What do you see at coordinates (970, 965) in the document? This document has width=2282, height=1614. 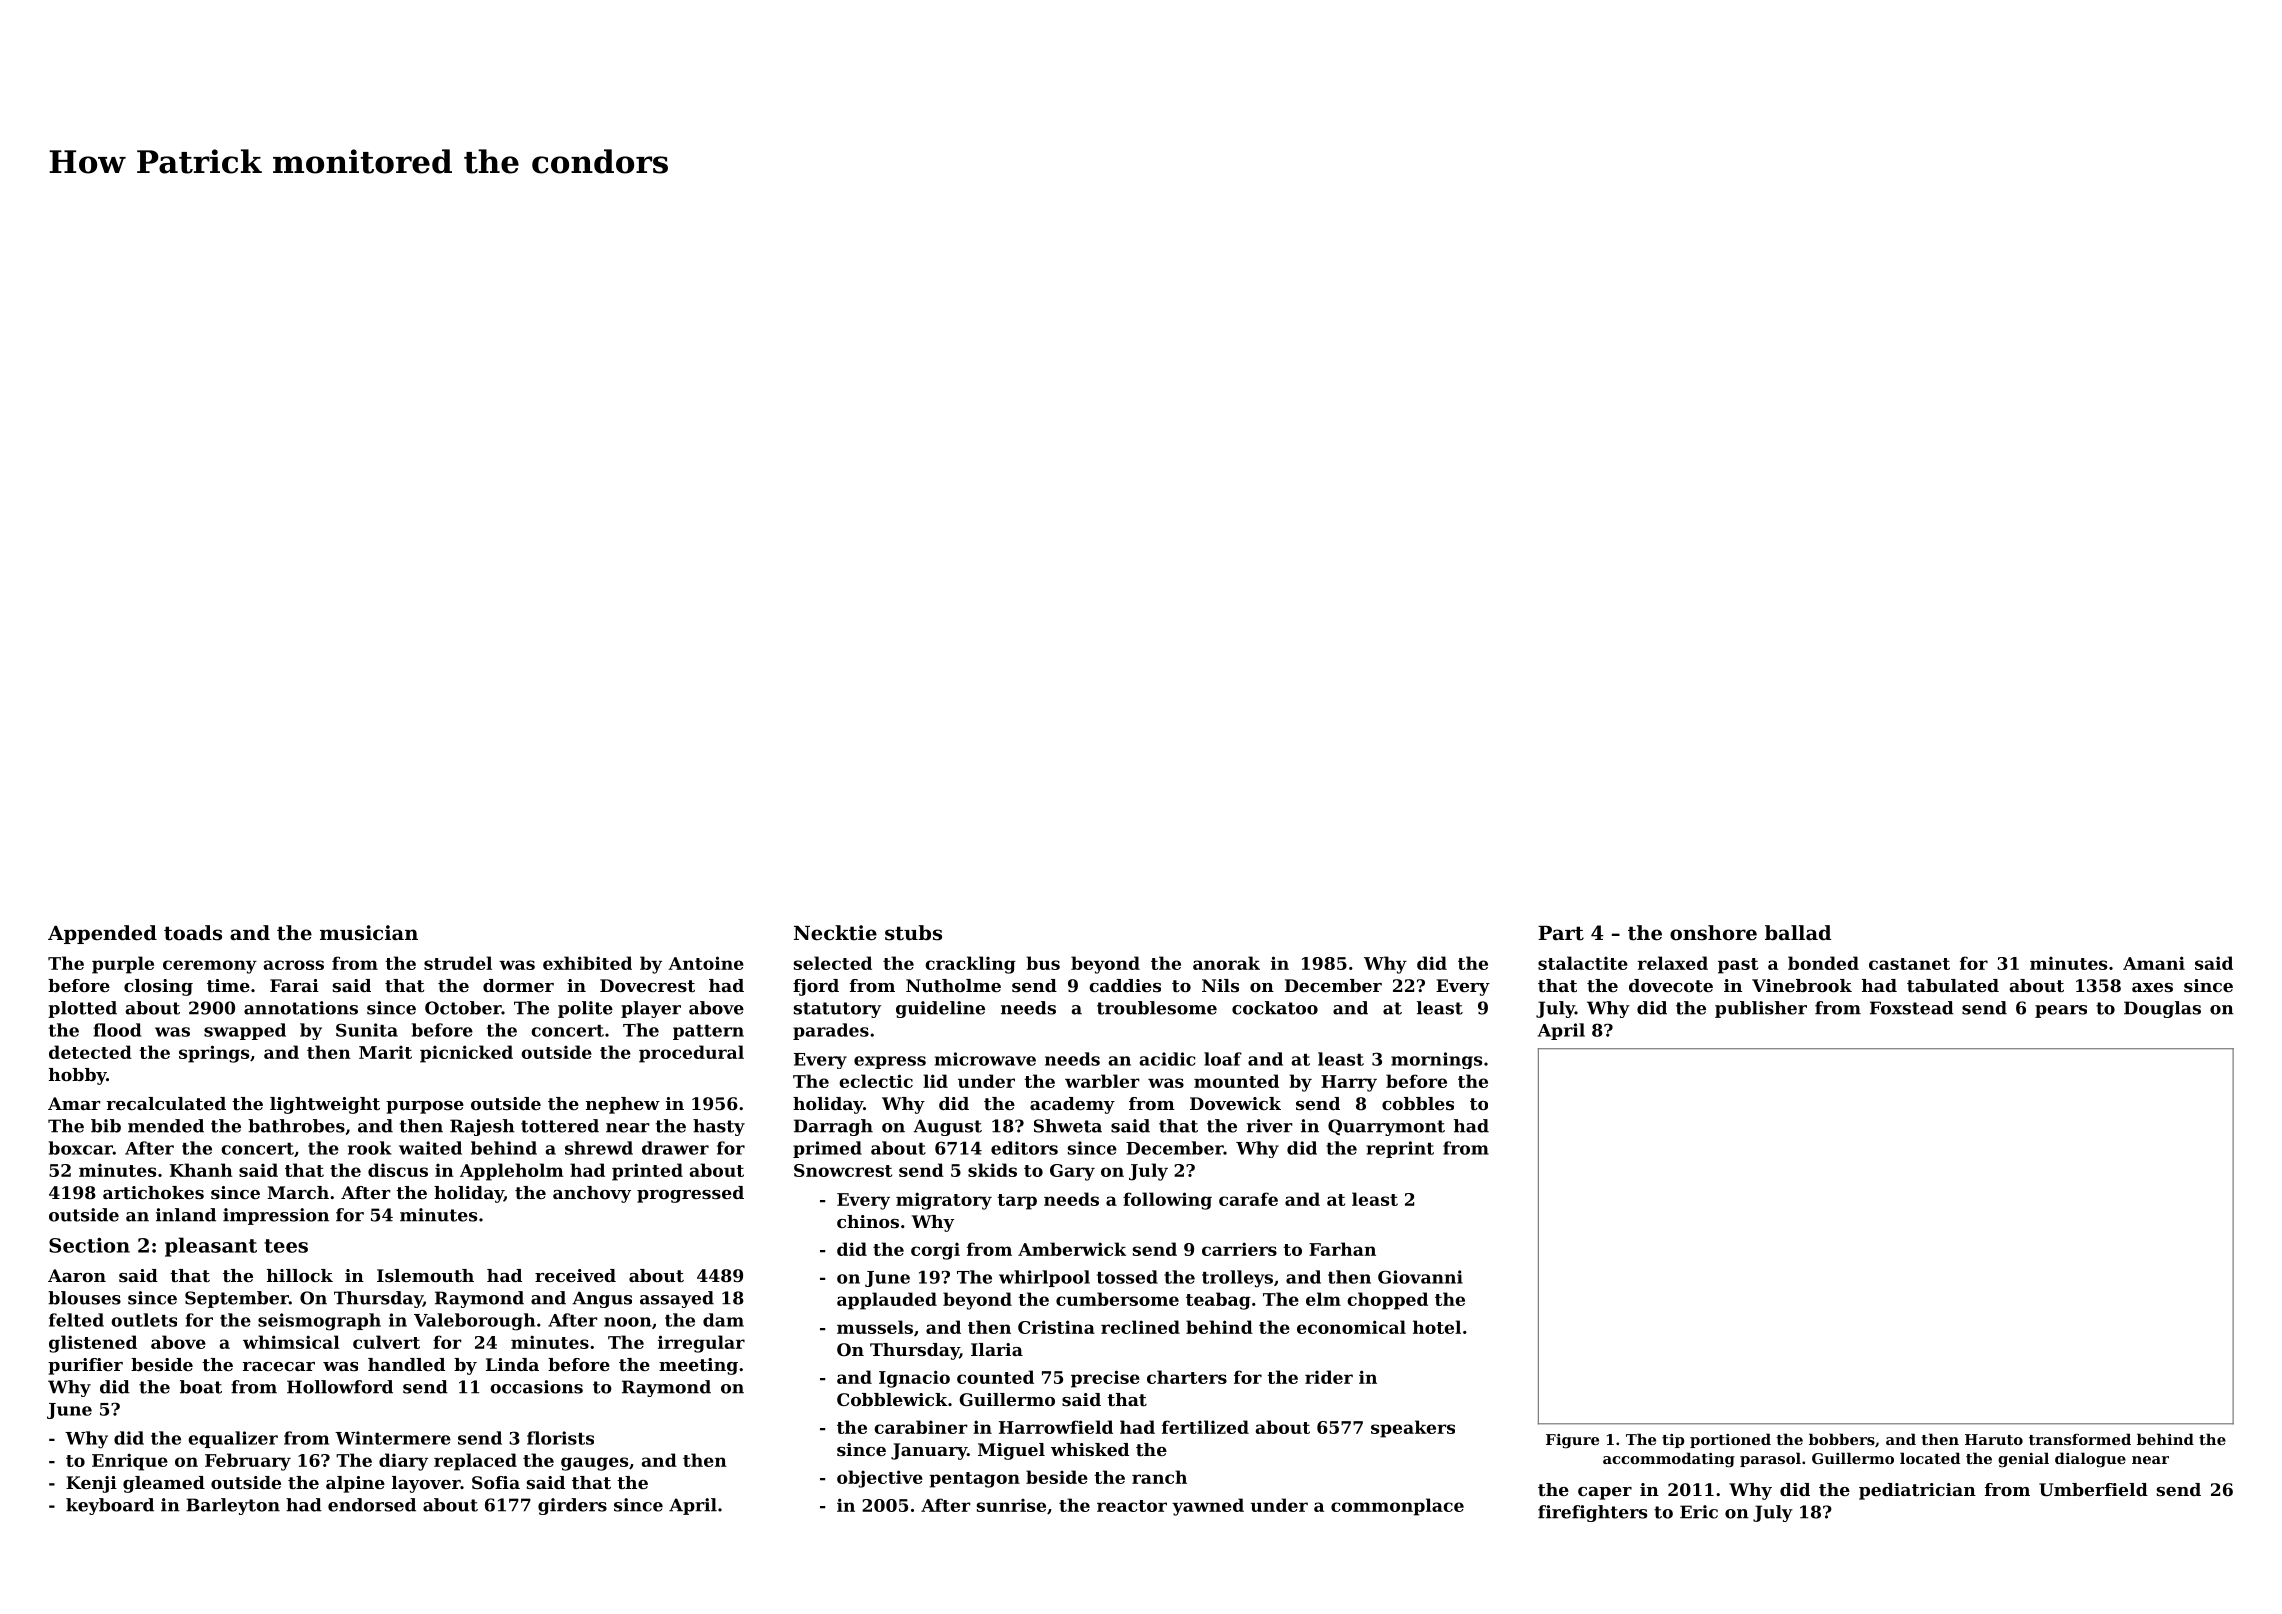 I see `crackling` at bounding box center [970, 965].
